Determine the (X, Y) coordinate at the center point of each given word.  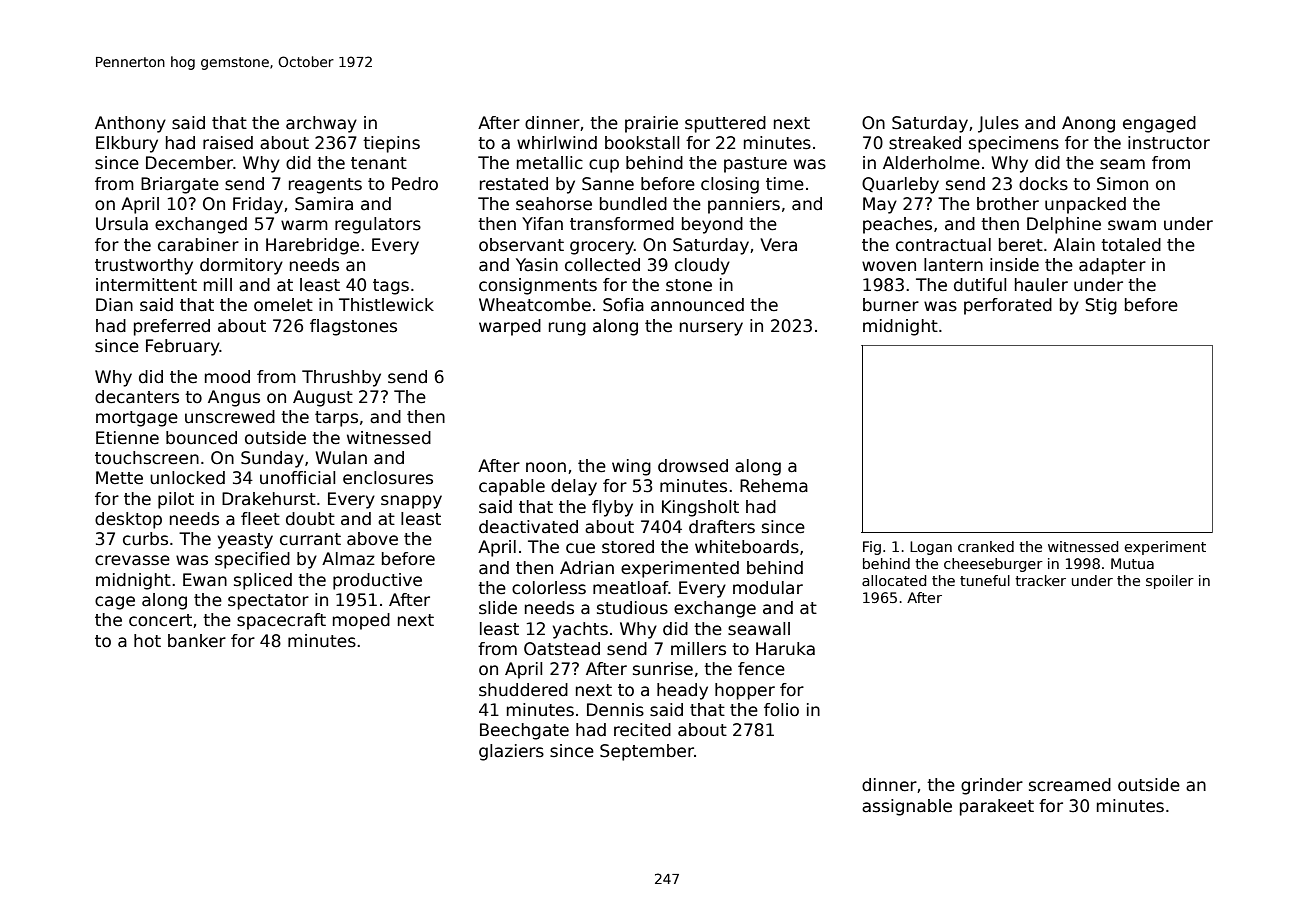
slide (498, 608)
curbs (145, 539)
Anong (1088, 124)
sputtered (725, 124)
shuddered (523, 690)
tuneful (985, 580)
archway (321, 124)
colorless (549, 588)
